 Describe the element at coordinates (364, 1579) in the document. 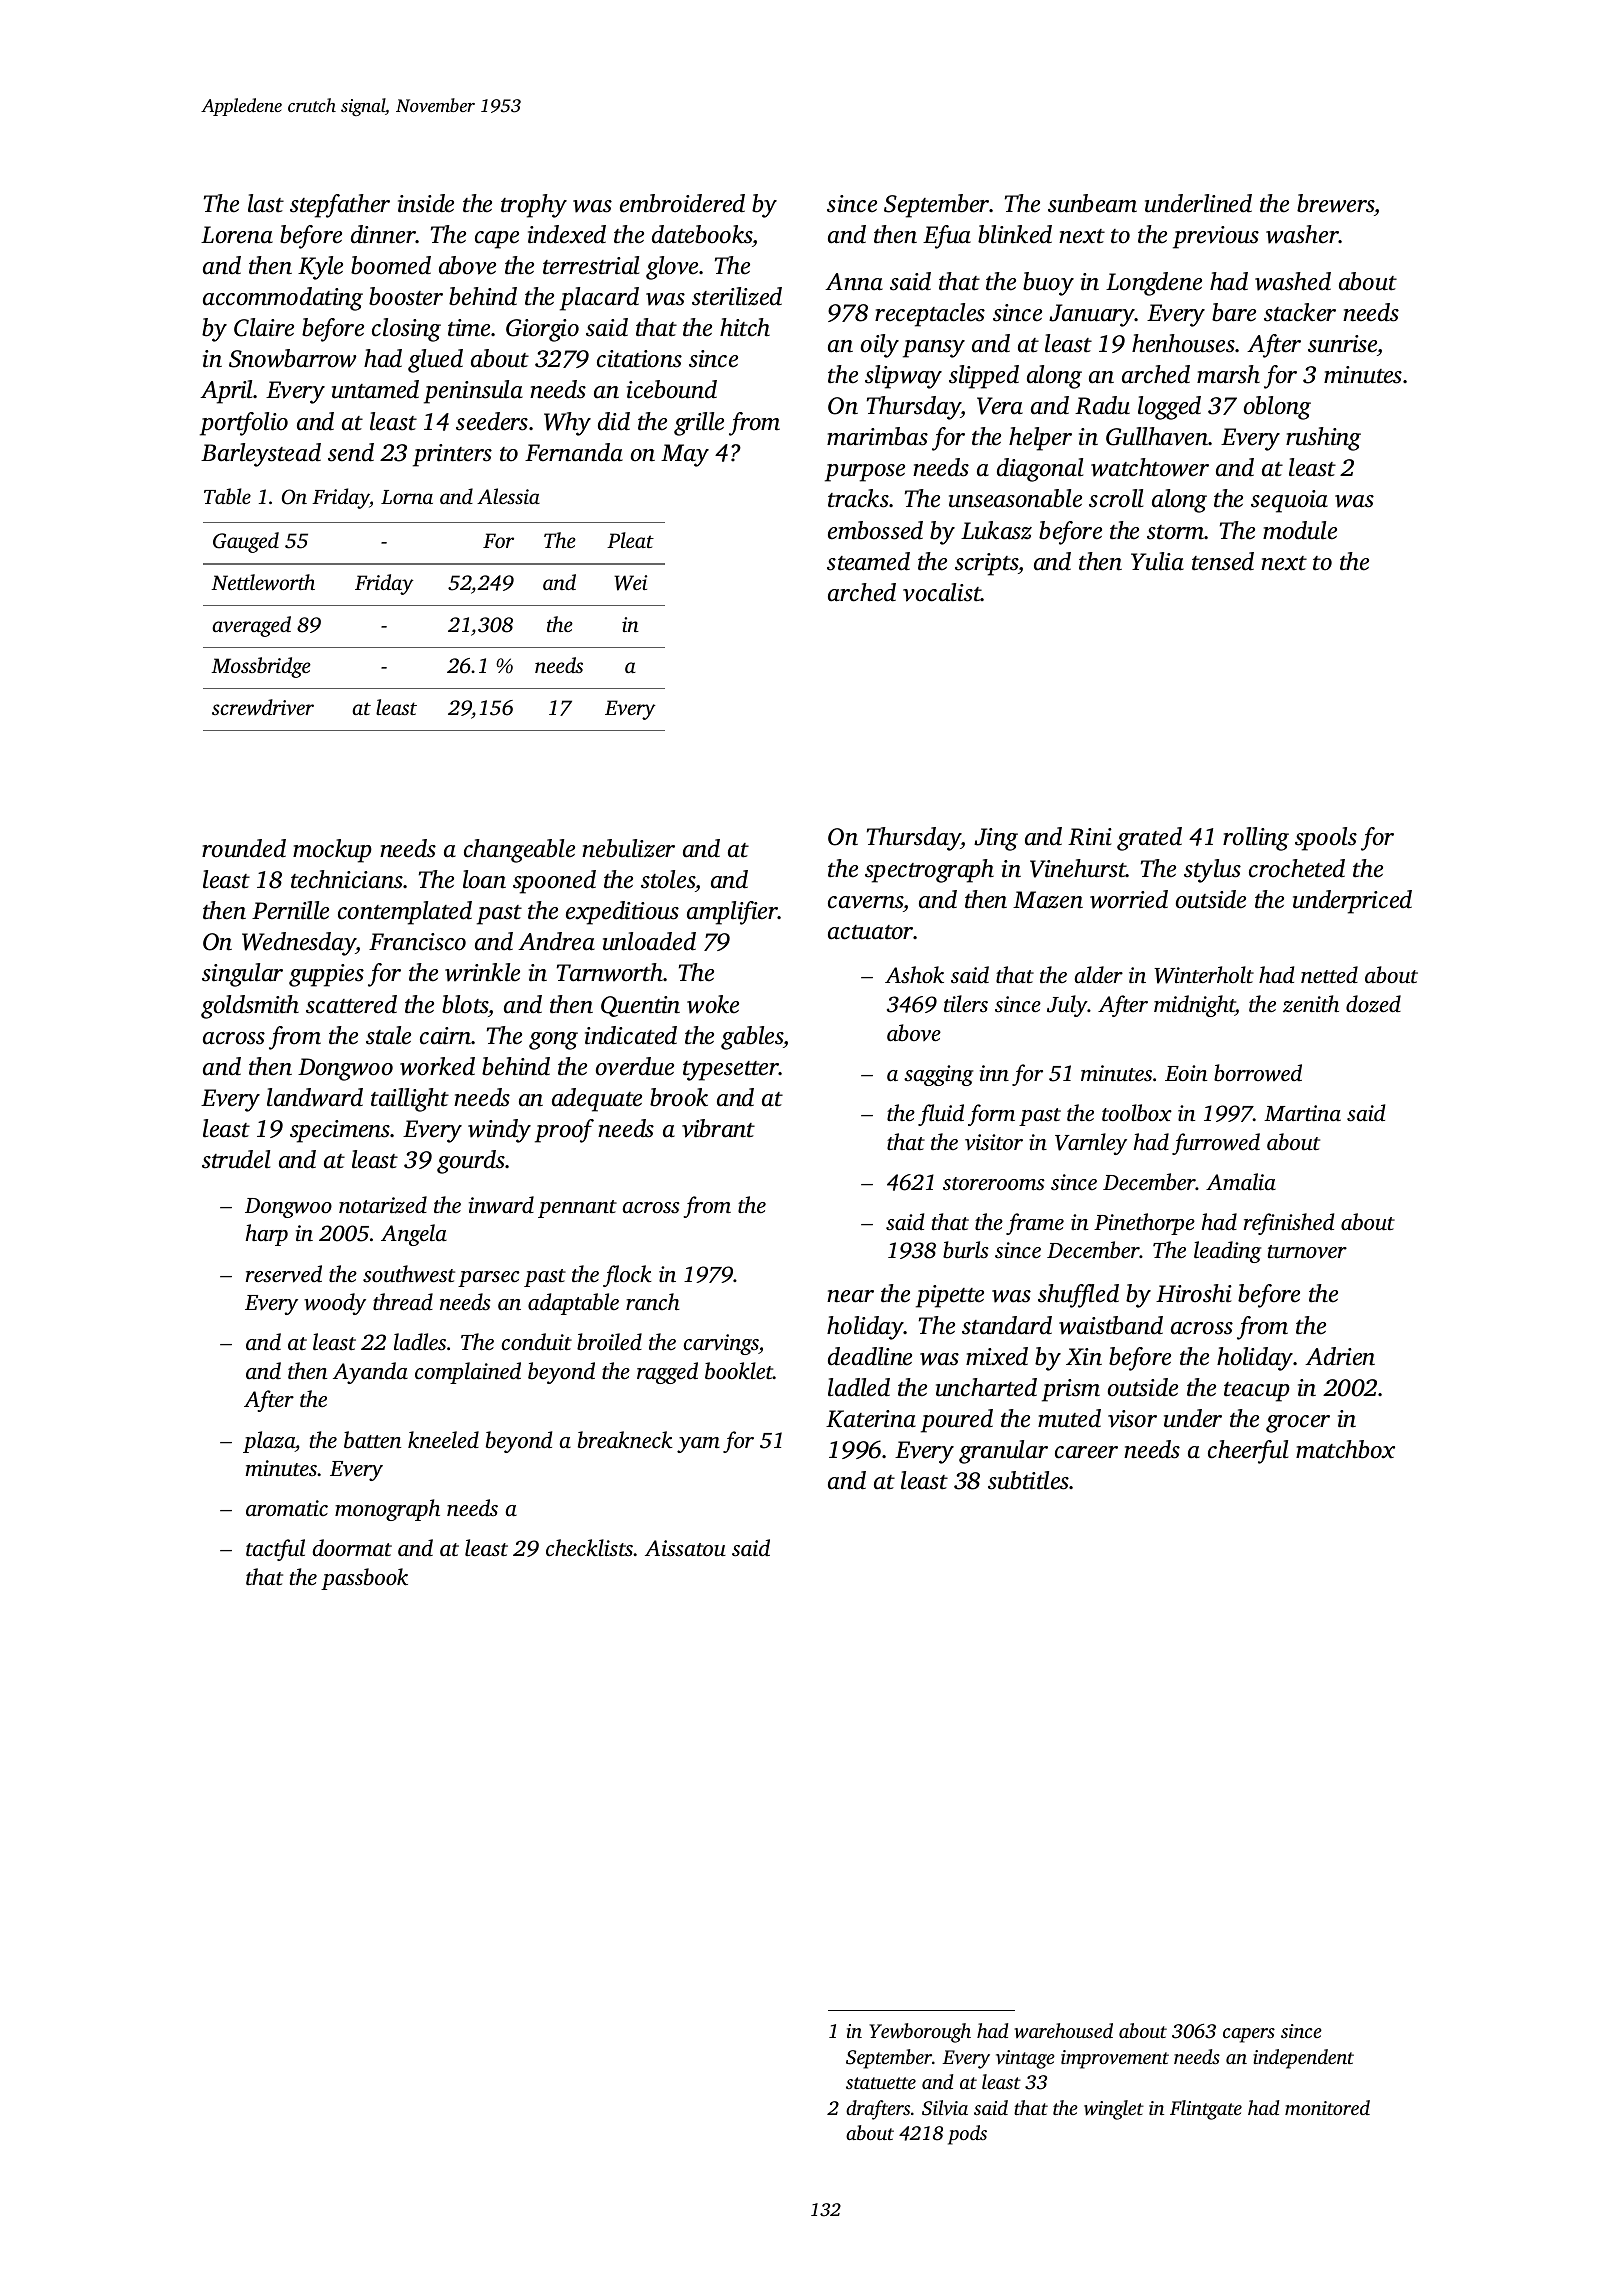

I see `passbook` at that location.
